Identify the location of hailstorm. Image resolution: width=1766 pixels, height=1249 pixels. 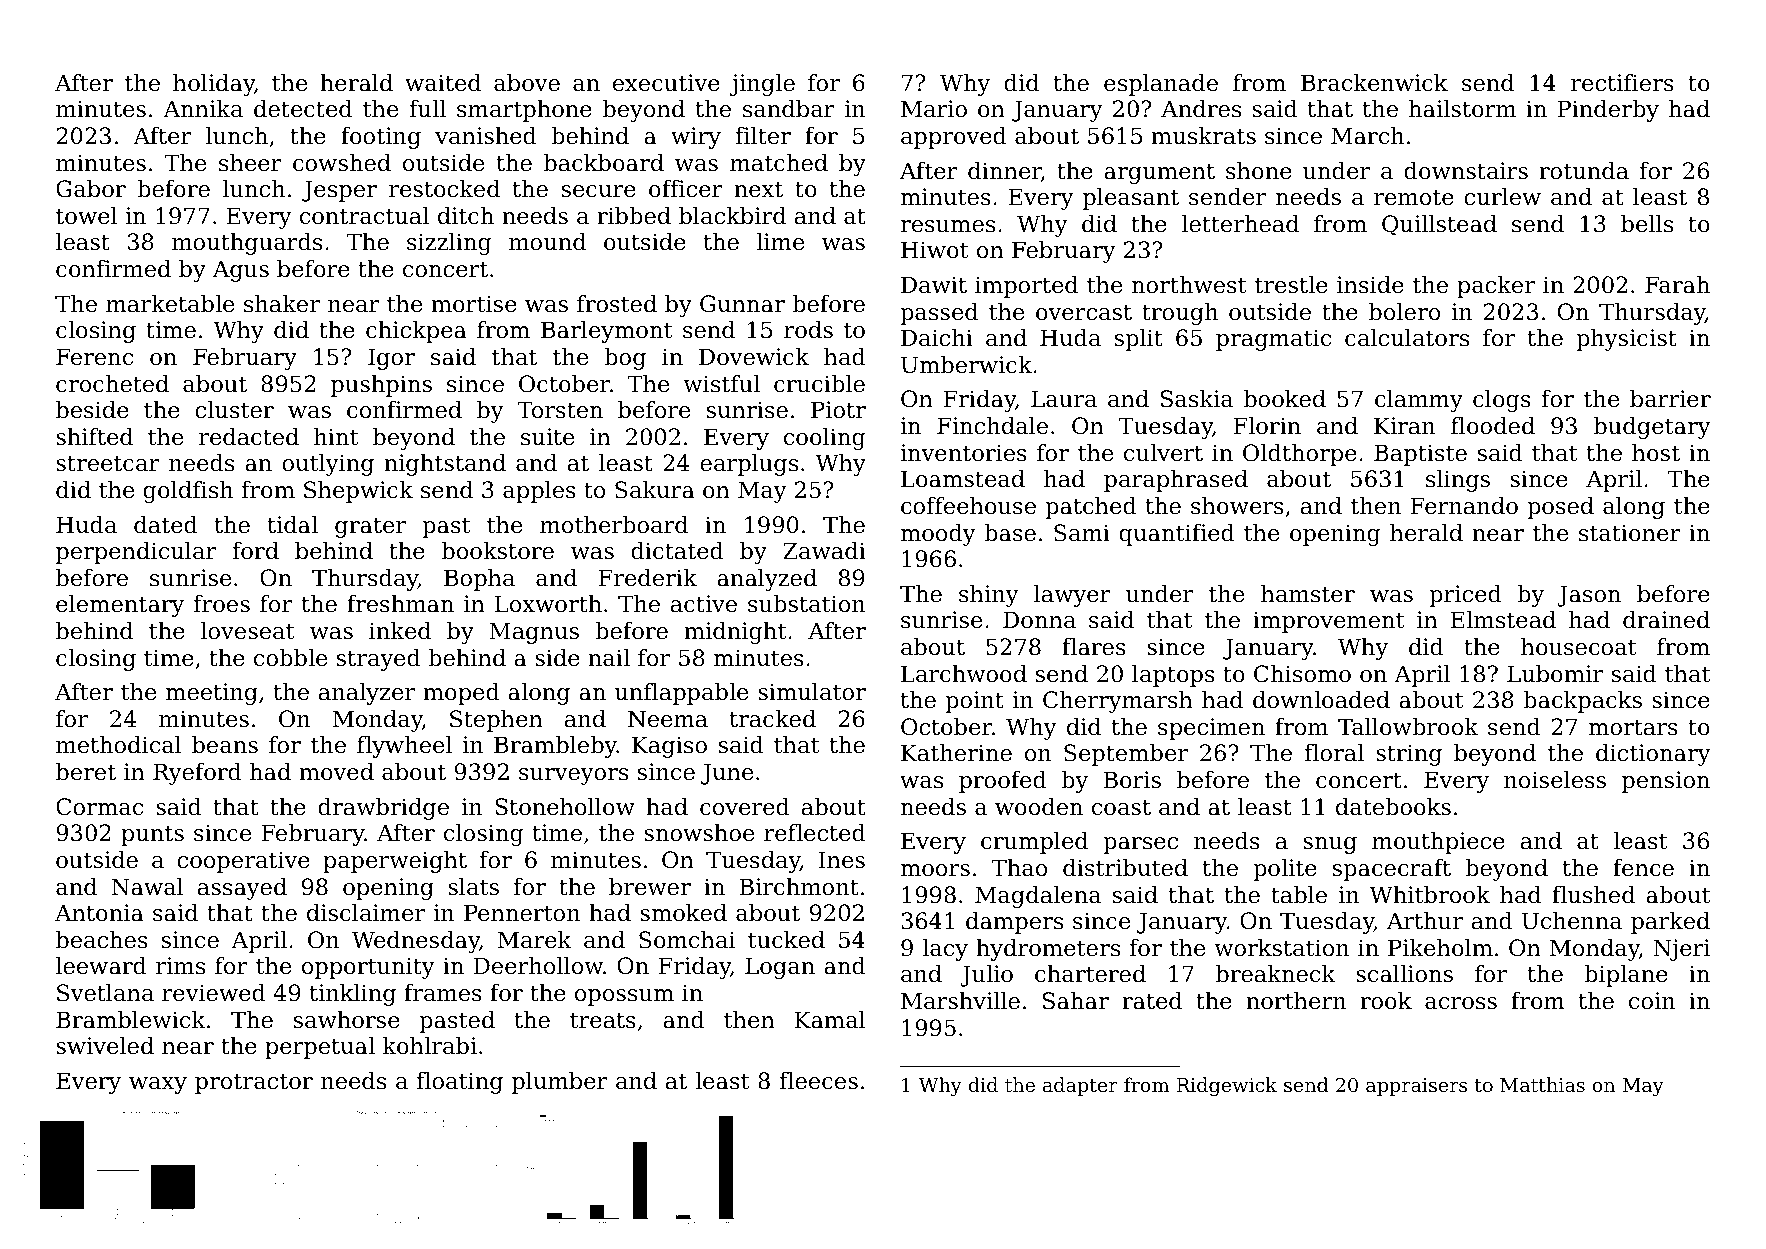
(1462, 109).
